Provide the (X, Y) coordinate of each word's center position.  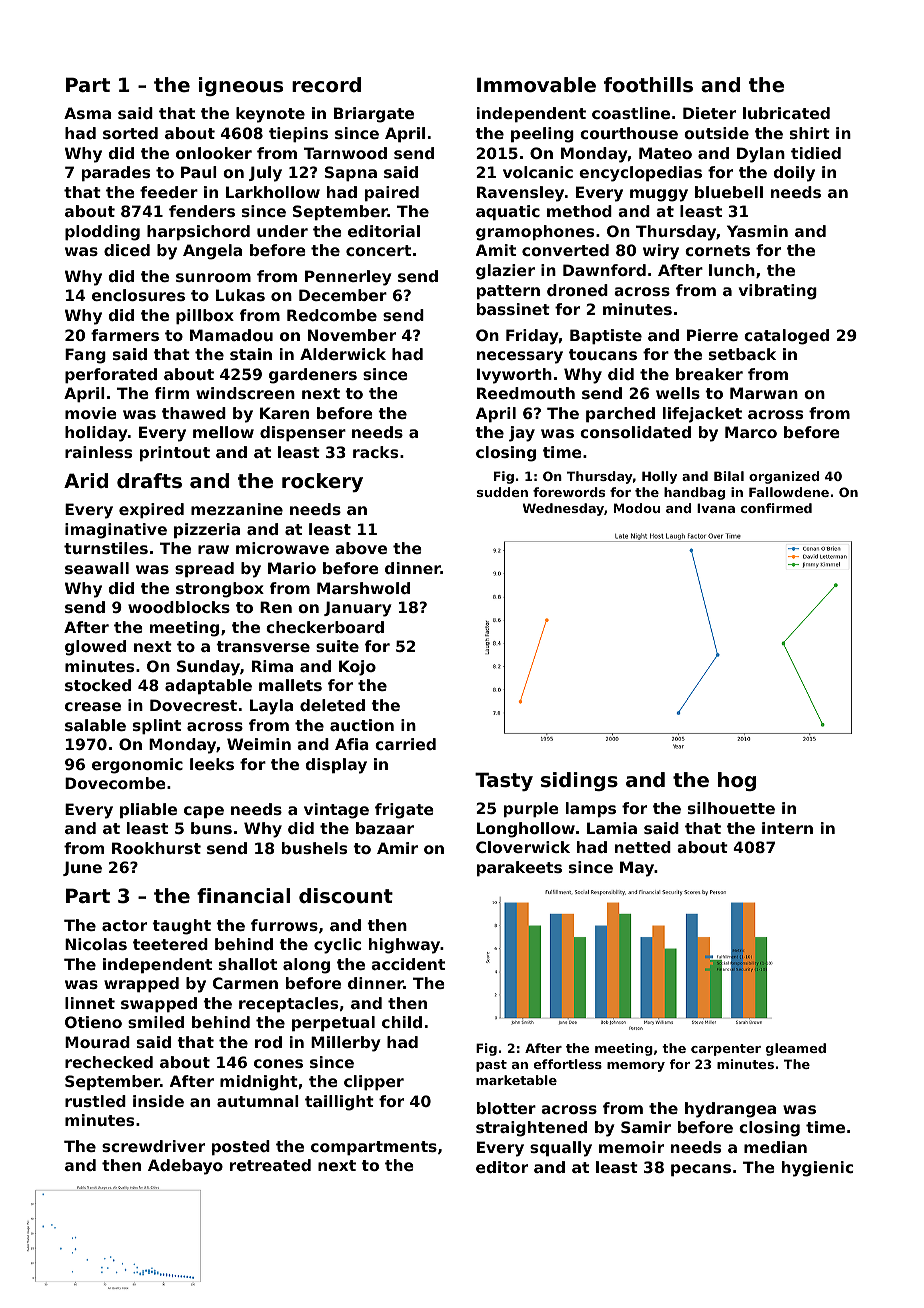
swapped (159, 1004)
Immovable (536, 85)
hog (737, 781)
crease (93, 706)
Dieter (709, 113)
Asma (87, 113)
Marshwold (363, 588)
